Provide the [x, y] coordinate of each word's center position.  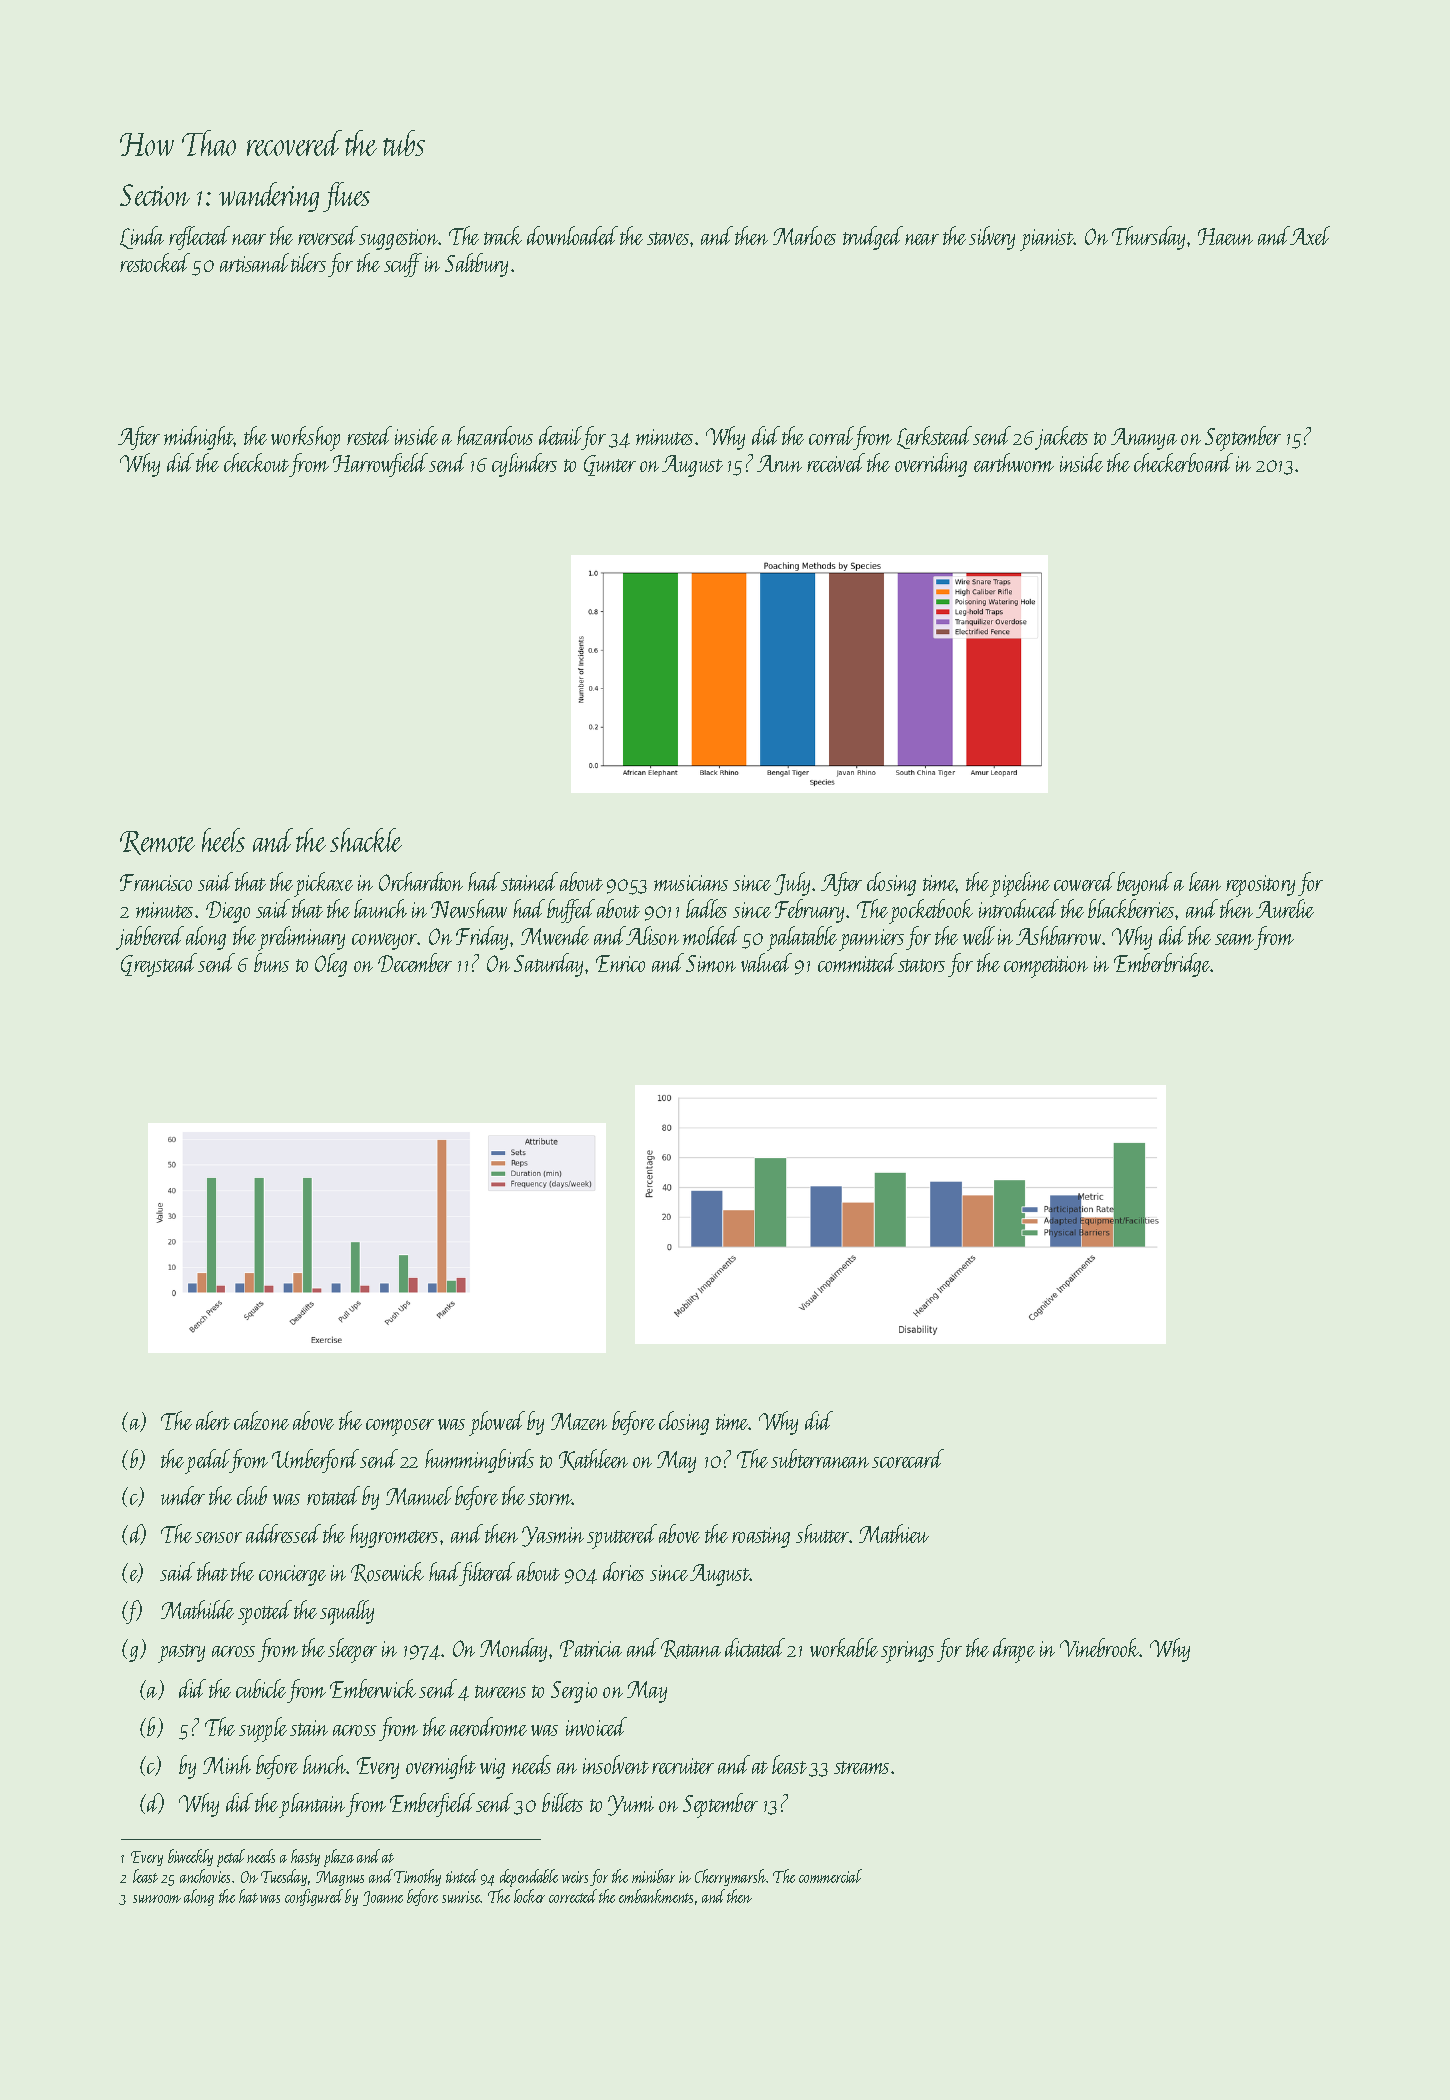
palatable [802, 938]
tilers [308, 262]
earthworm [1014, 462]
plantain [313, 1805]
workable [844, 1647]
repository [1260, 886]
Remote [157, 843]
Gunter [610, 465]
